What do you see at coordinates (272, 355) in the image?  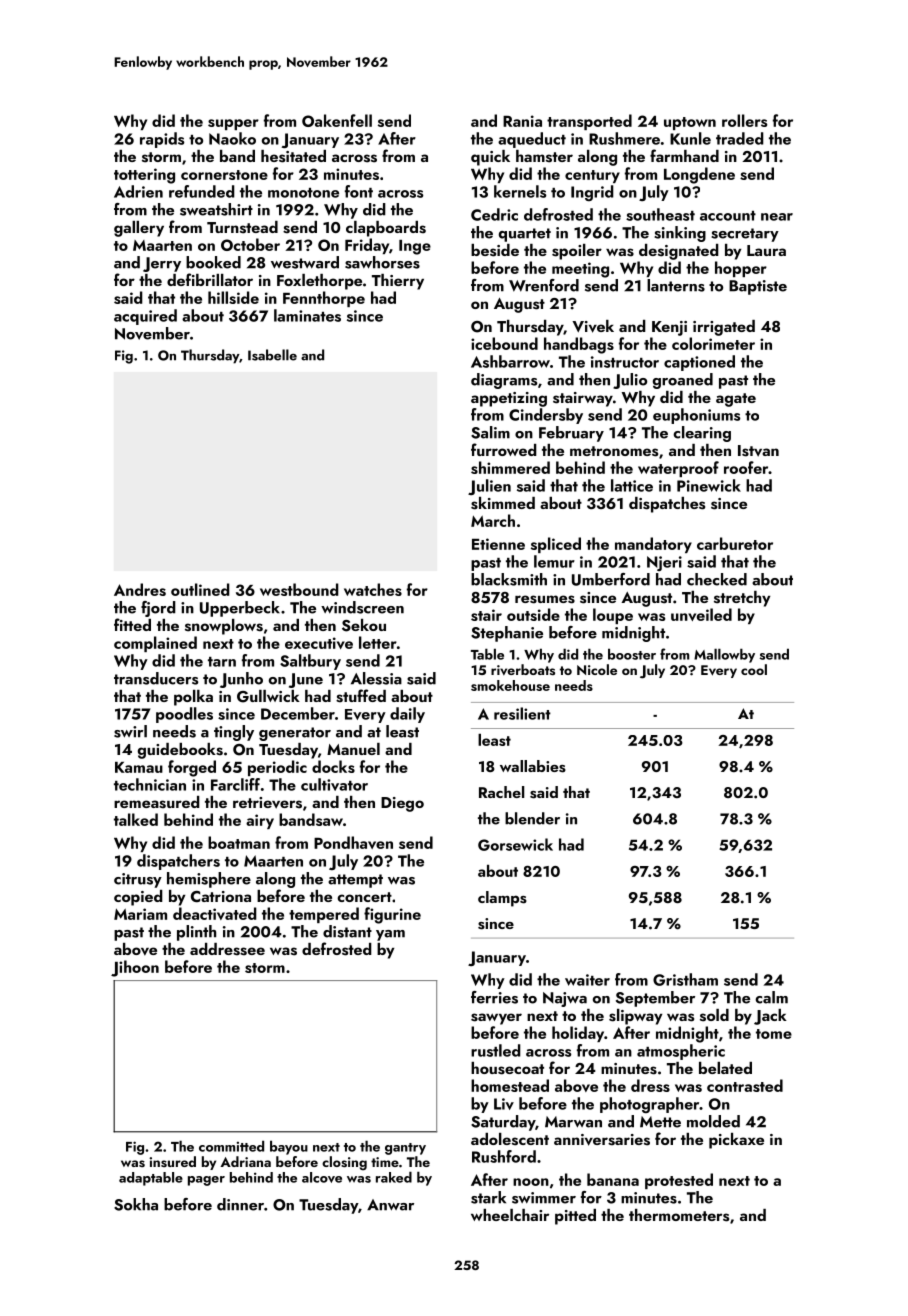 I see `Isabelle` at bounding box center [272, 355].
